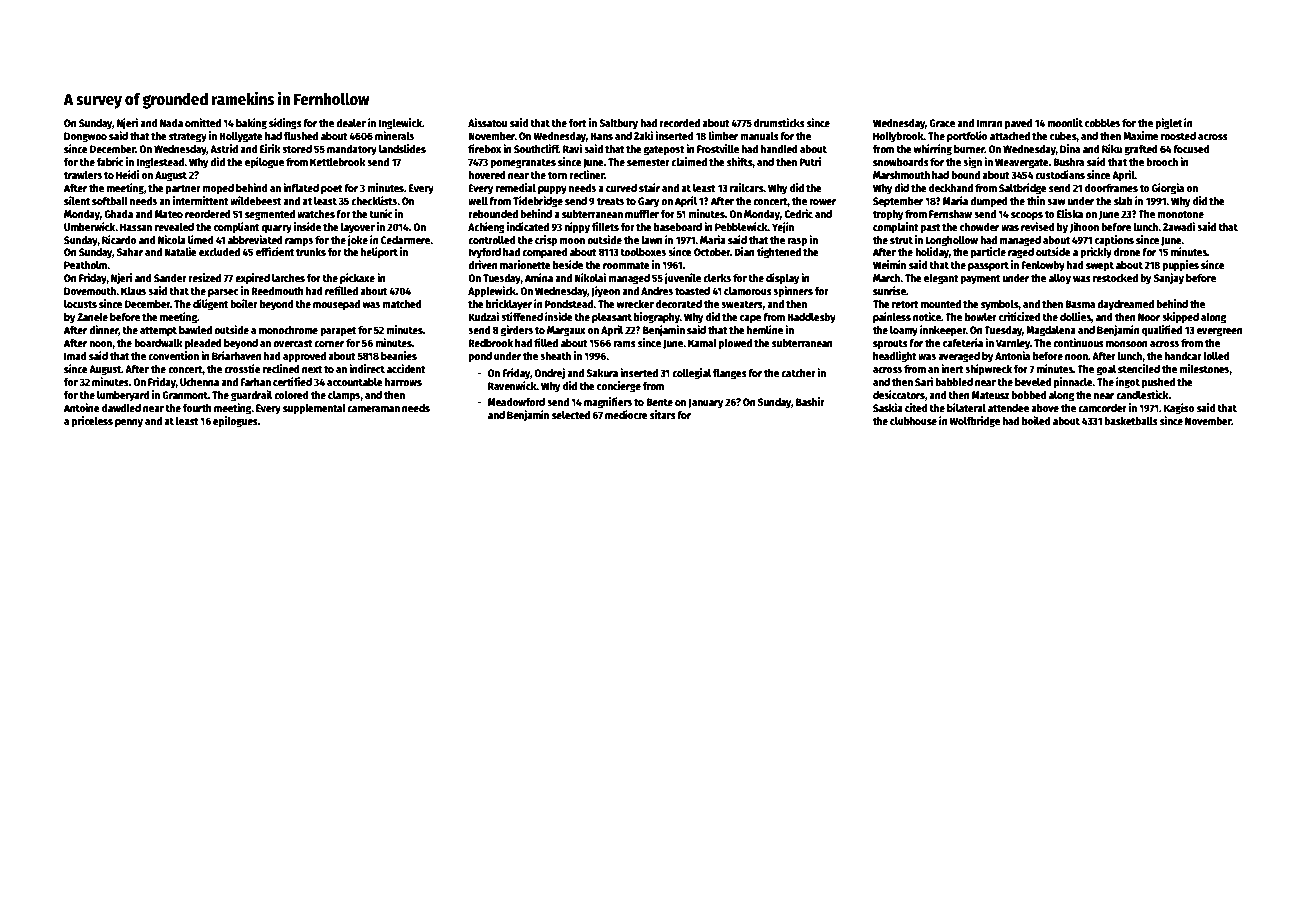 The width and height of the screenshot is (1308, 924). What do you see at coordinates (110, 161) in the screenshot?
I see `fabric` at bounding box center [110, 161].
